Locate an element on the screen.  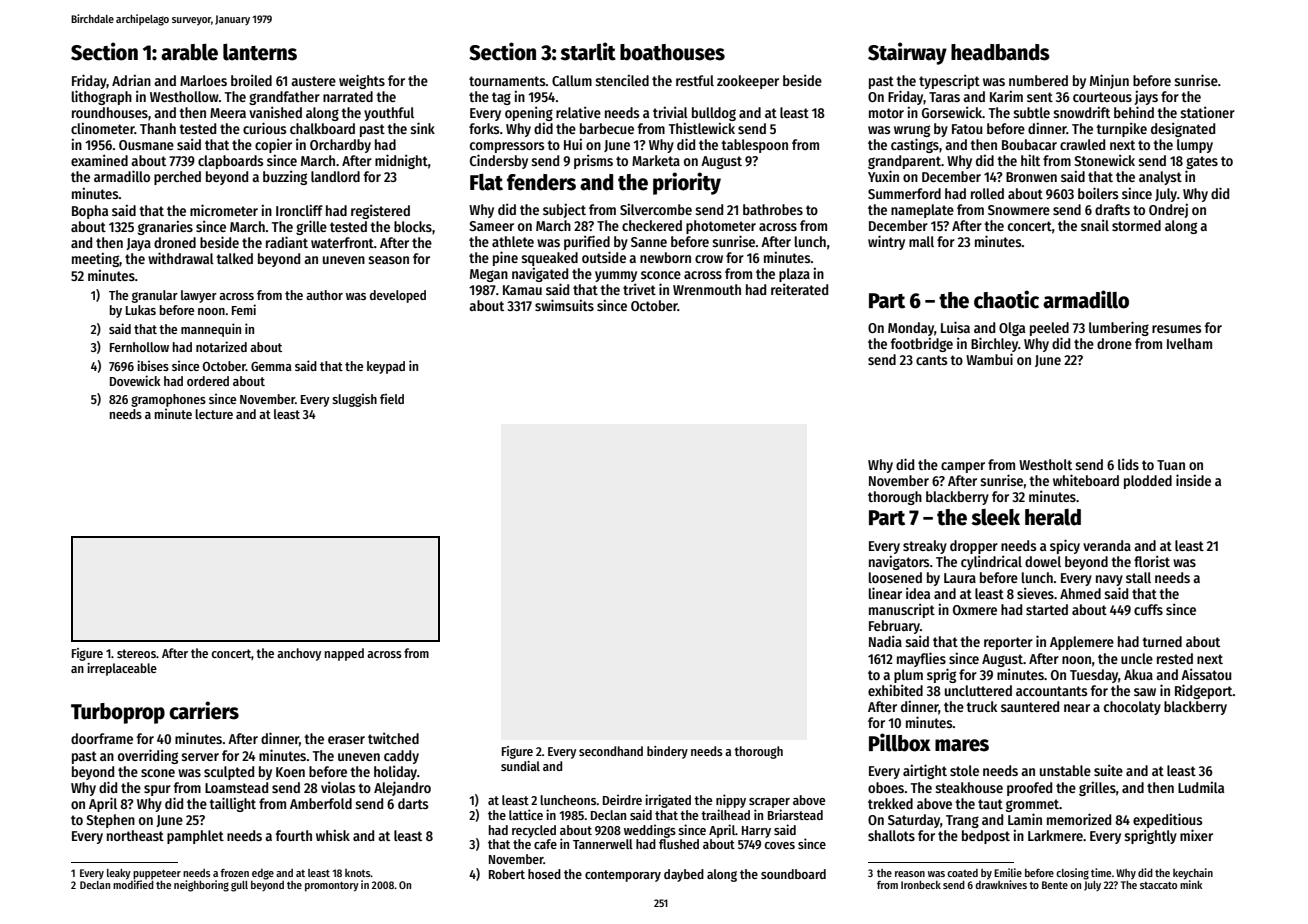
Ivelham is located at coordinates (1189, 343).
